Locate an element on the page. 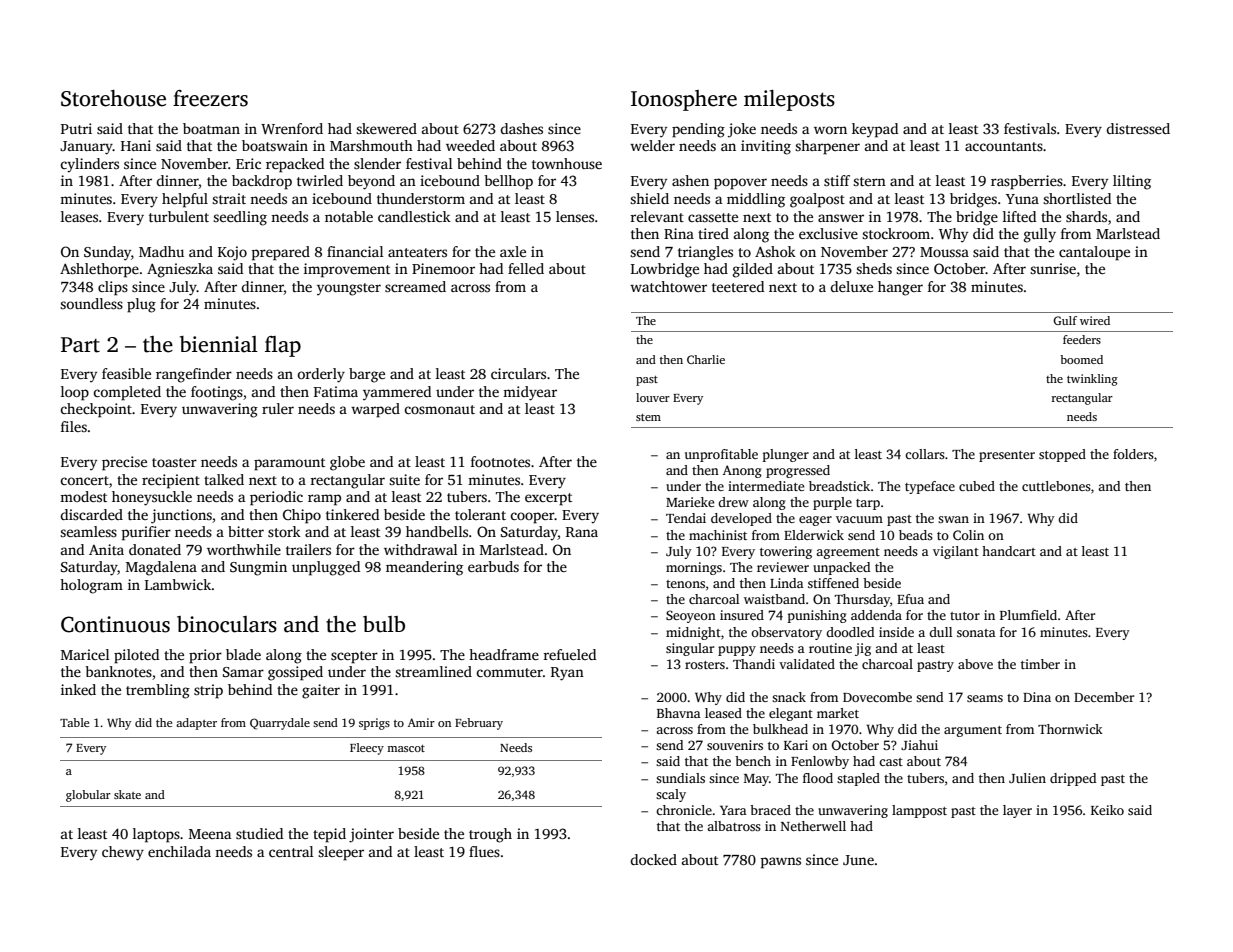 The image size is (1233, 952). prepared is located at coordinates (281, 253).
